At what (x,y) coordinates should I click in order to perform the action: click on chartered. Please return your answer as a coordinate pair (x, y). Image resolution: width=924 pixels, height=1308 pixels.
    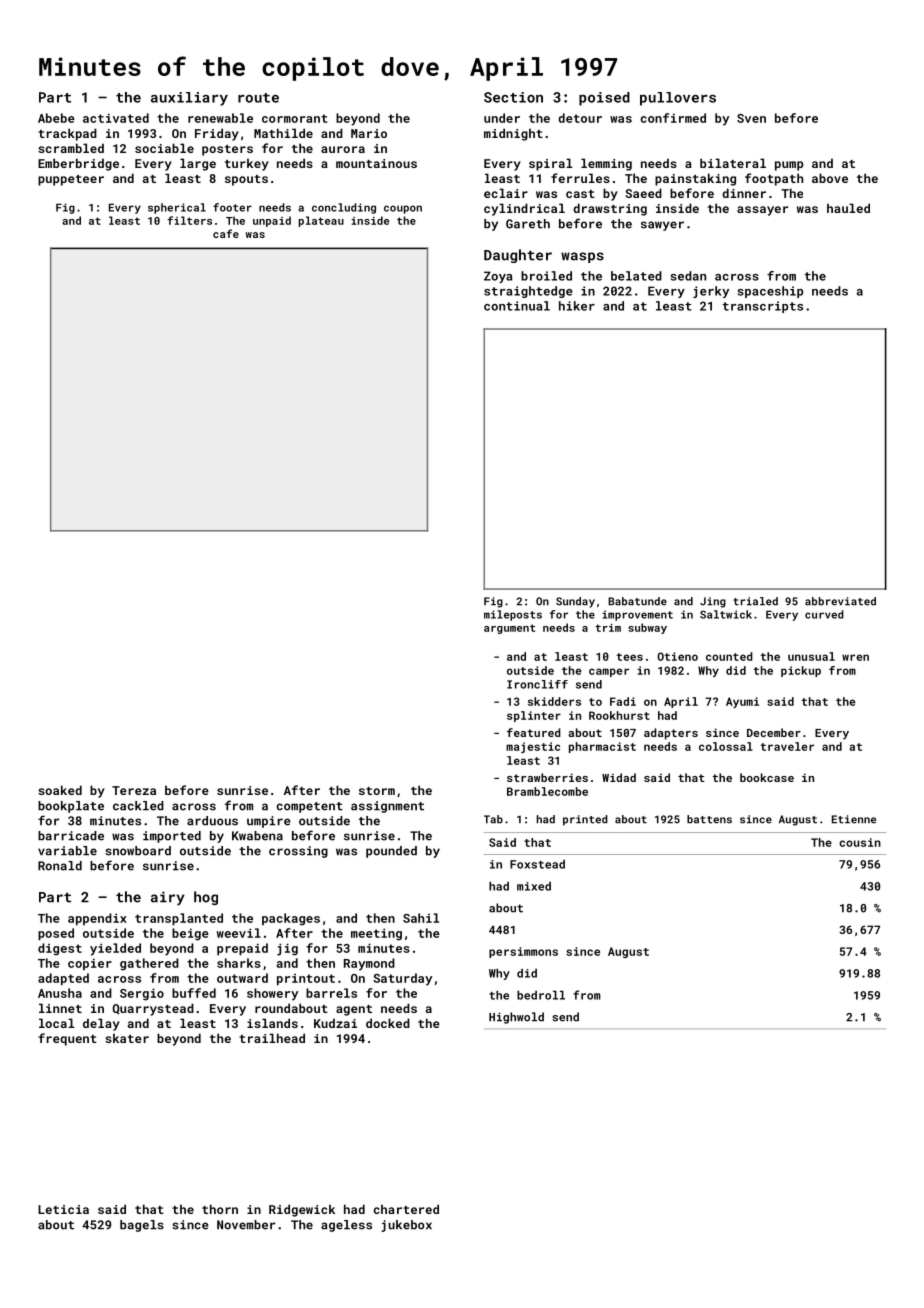
    Looking at the image, I should click on (406, 1209).
